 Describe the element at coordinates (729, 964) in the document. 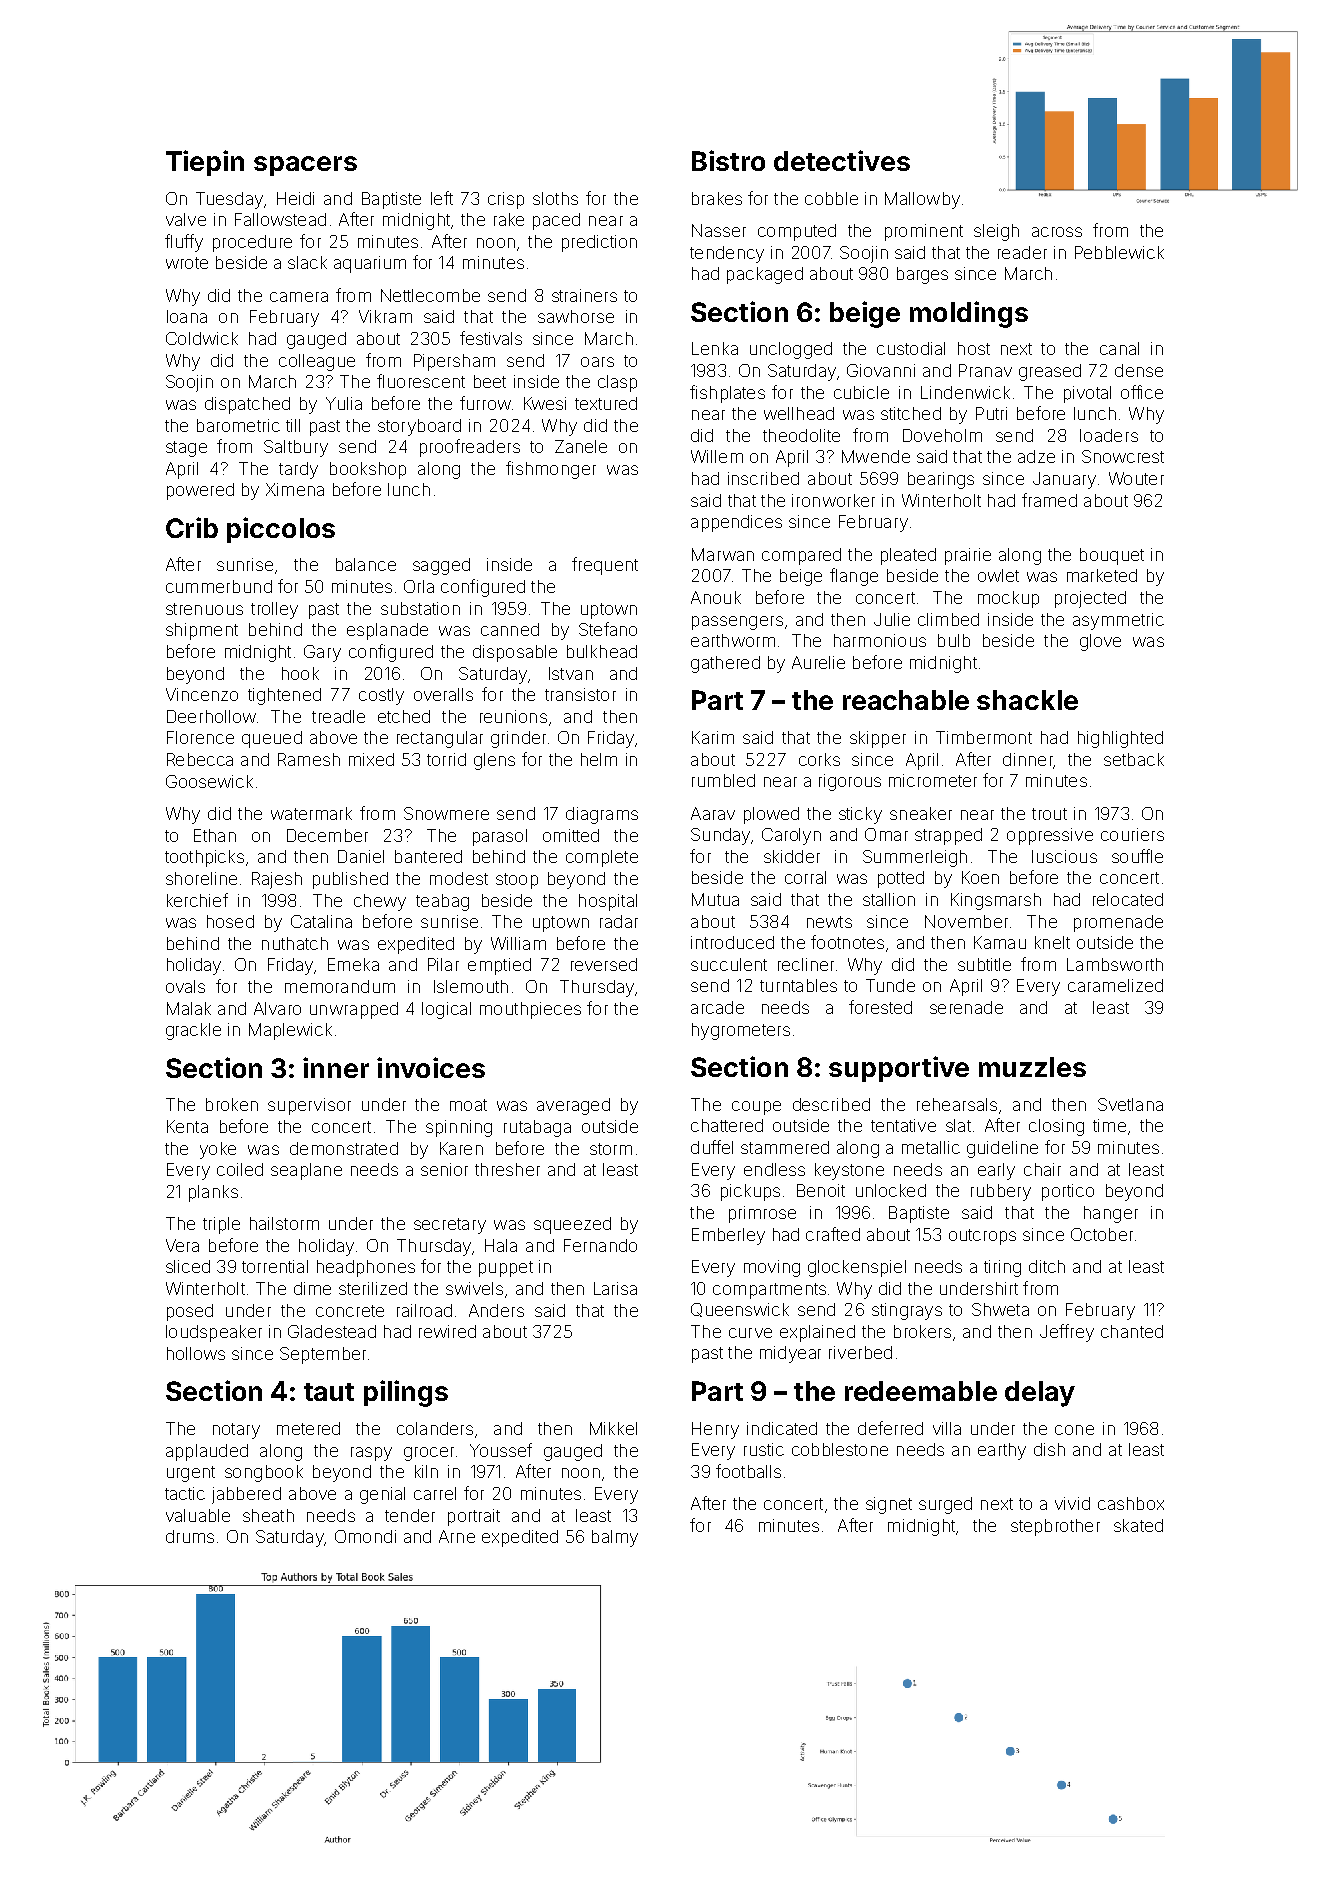

I see `succulent` at that location.
